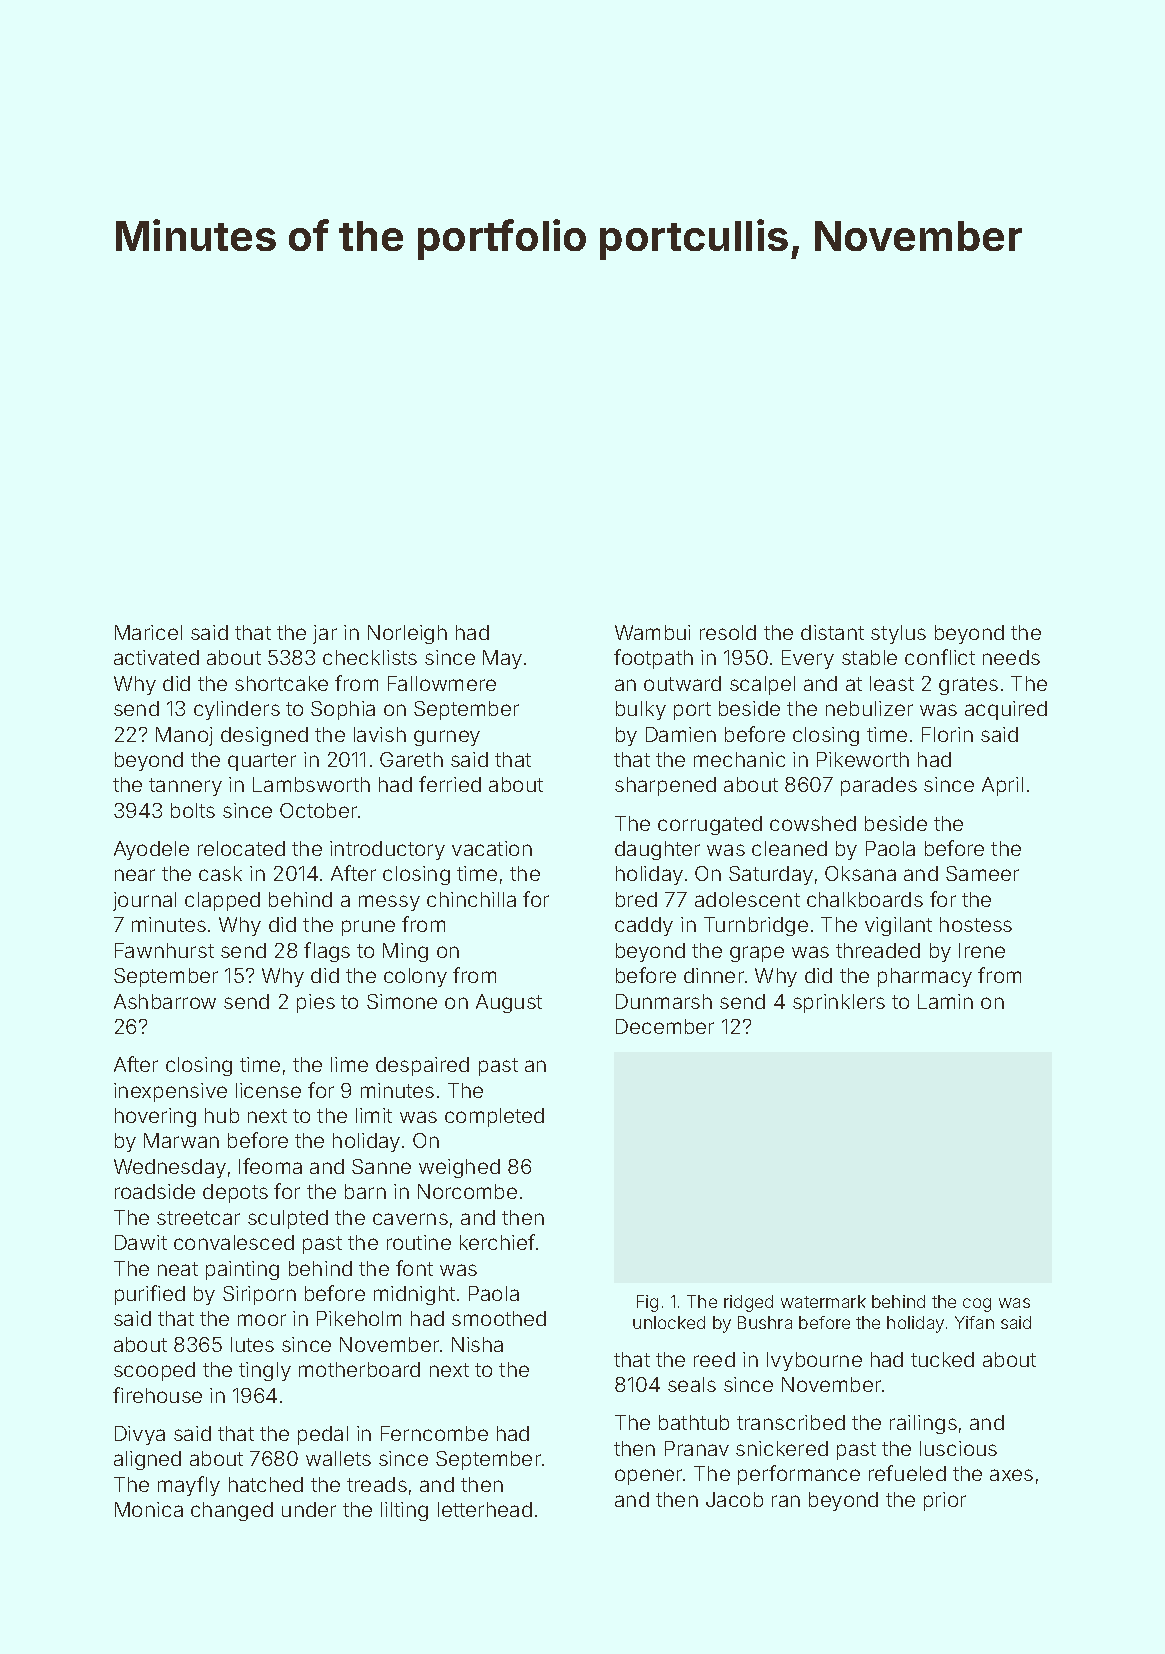 Image resolution: width=1165 pixels, height=1654 pixels. I want to click on ferried, so click(450, 784).
